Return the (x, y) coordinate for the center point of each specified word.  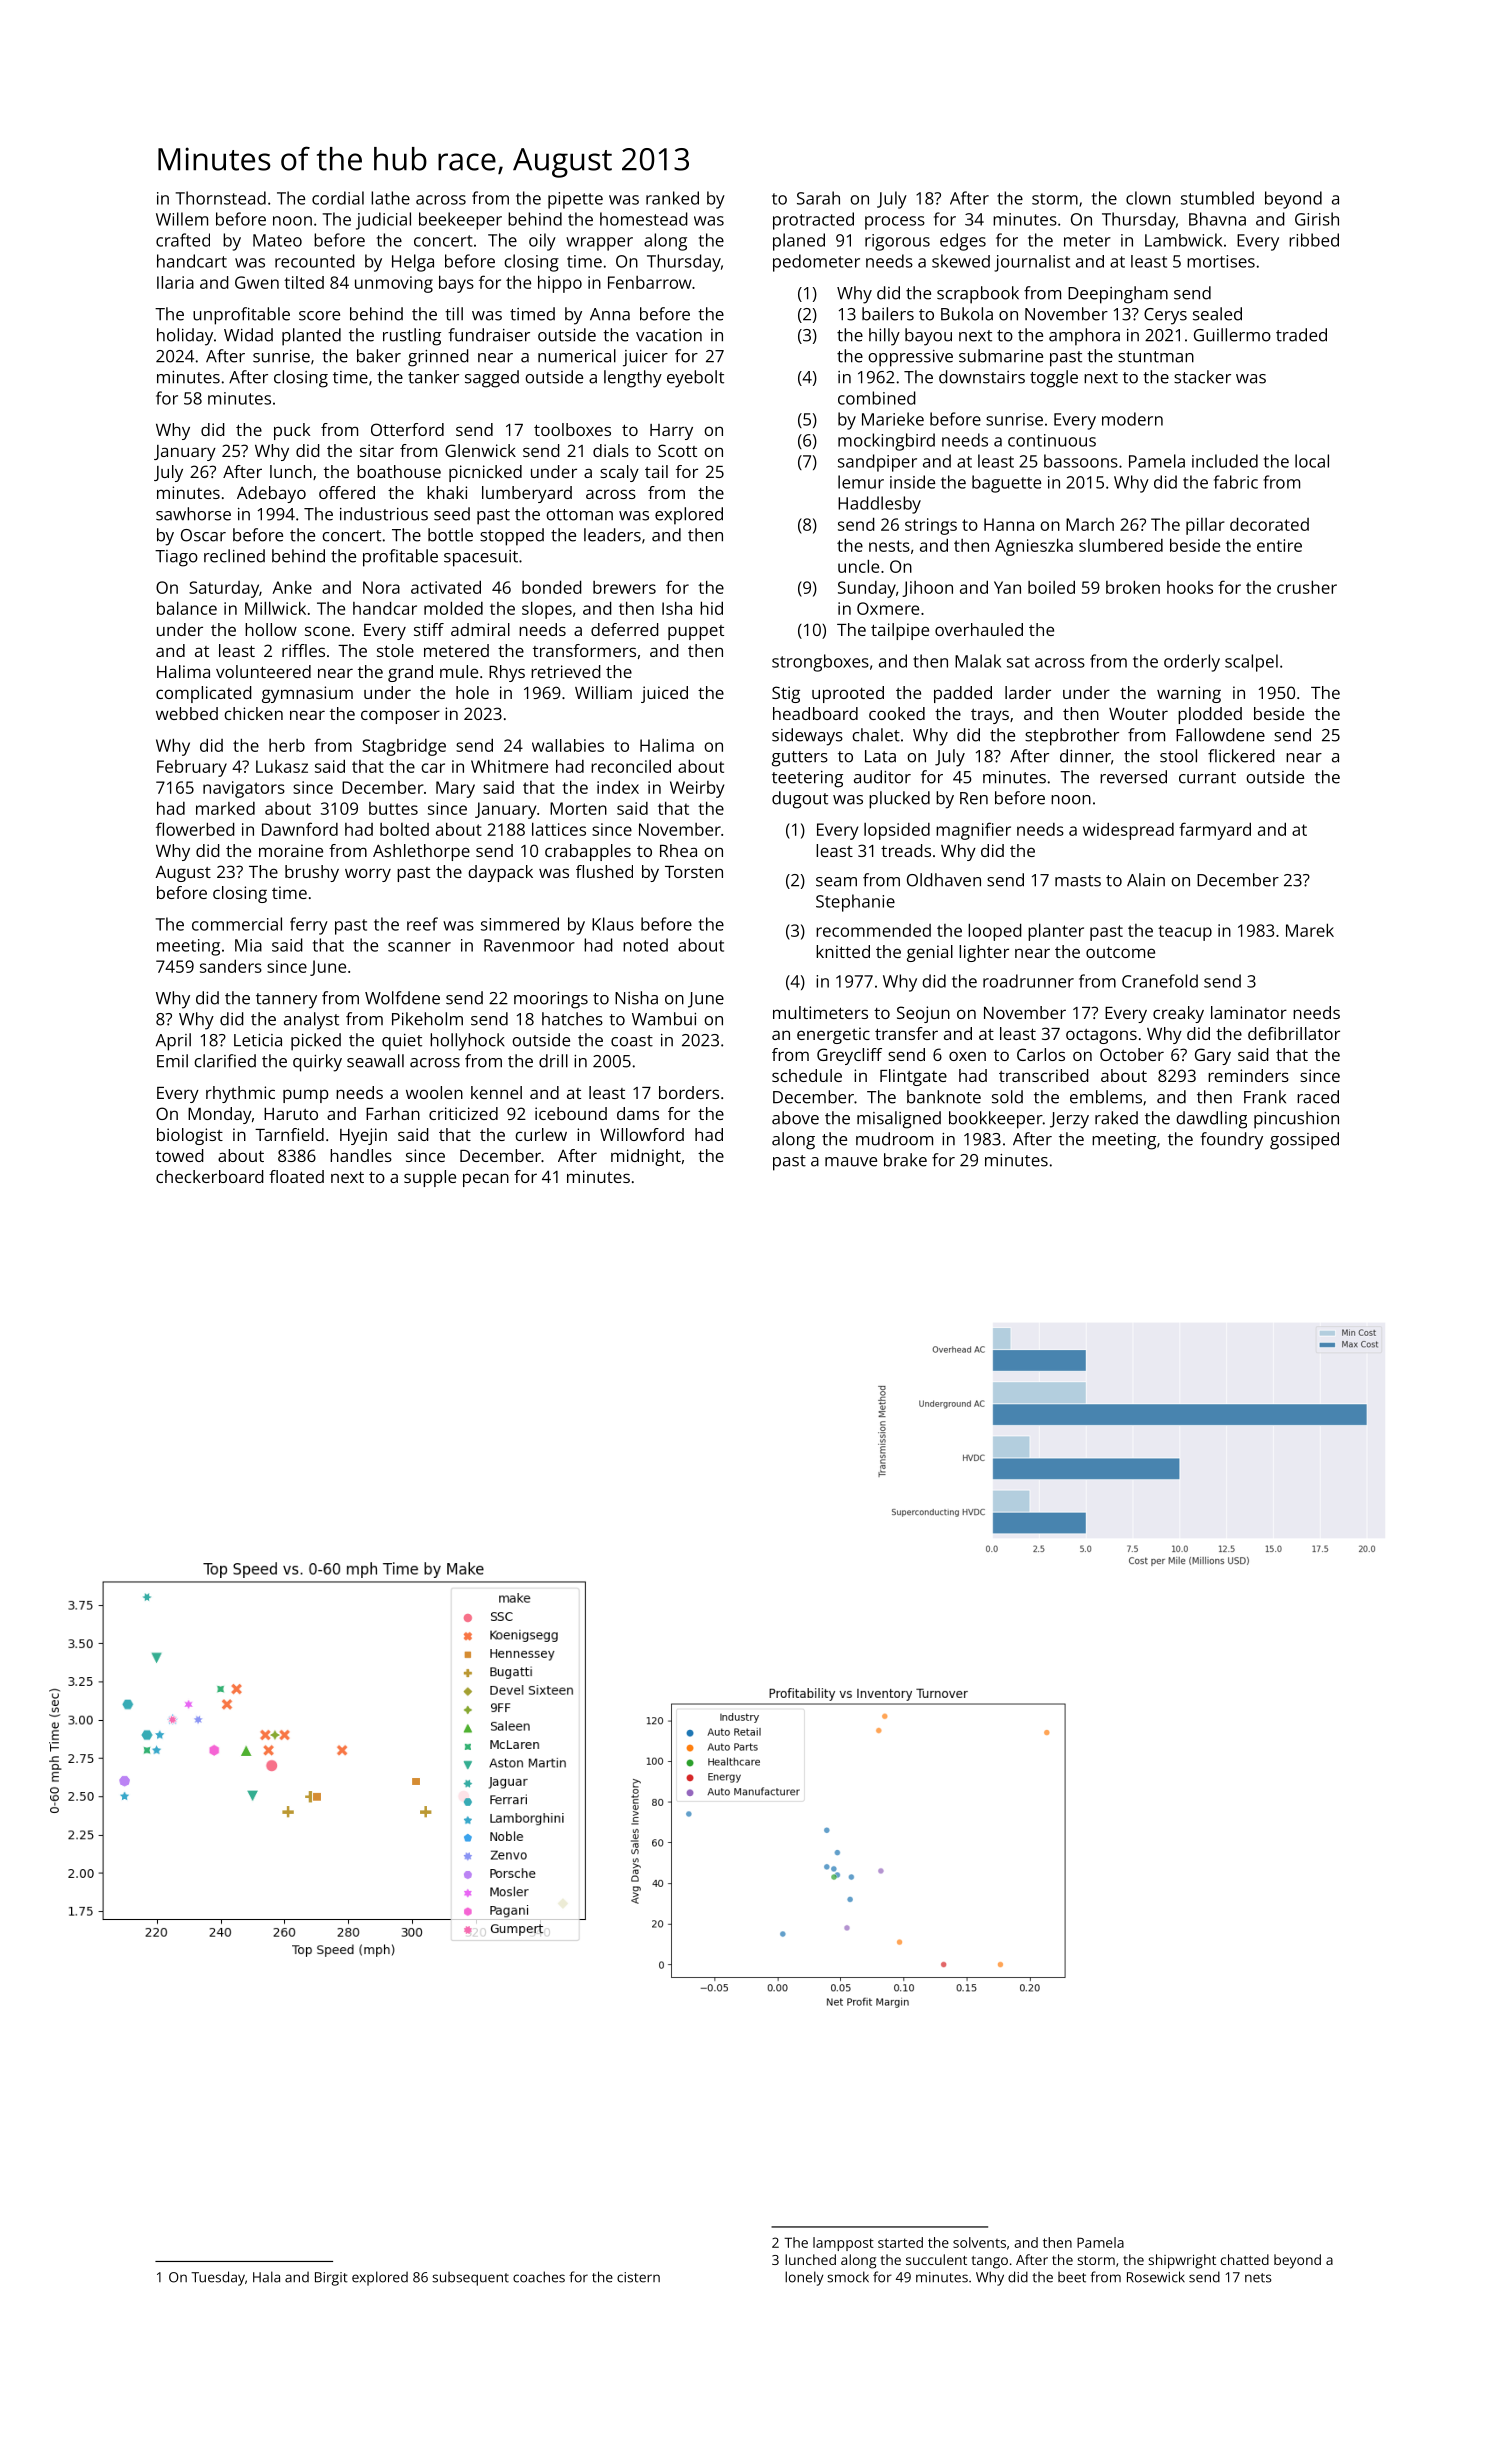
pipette (575, 200)
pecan (486, 1180)
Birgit (331, 2279)
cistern (638, 2277)
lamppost (843, 2244)
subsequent (470, 2279)
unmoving (394, 284)
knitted (843, 951)
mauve (851, 1162)
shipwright (1182, 2261)
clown (1148, 198)
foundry (1231, 1141)
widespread (1128, 831)
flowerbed (195, 829)
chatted (1245, 2259)
